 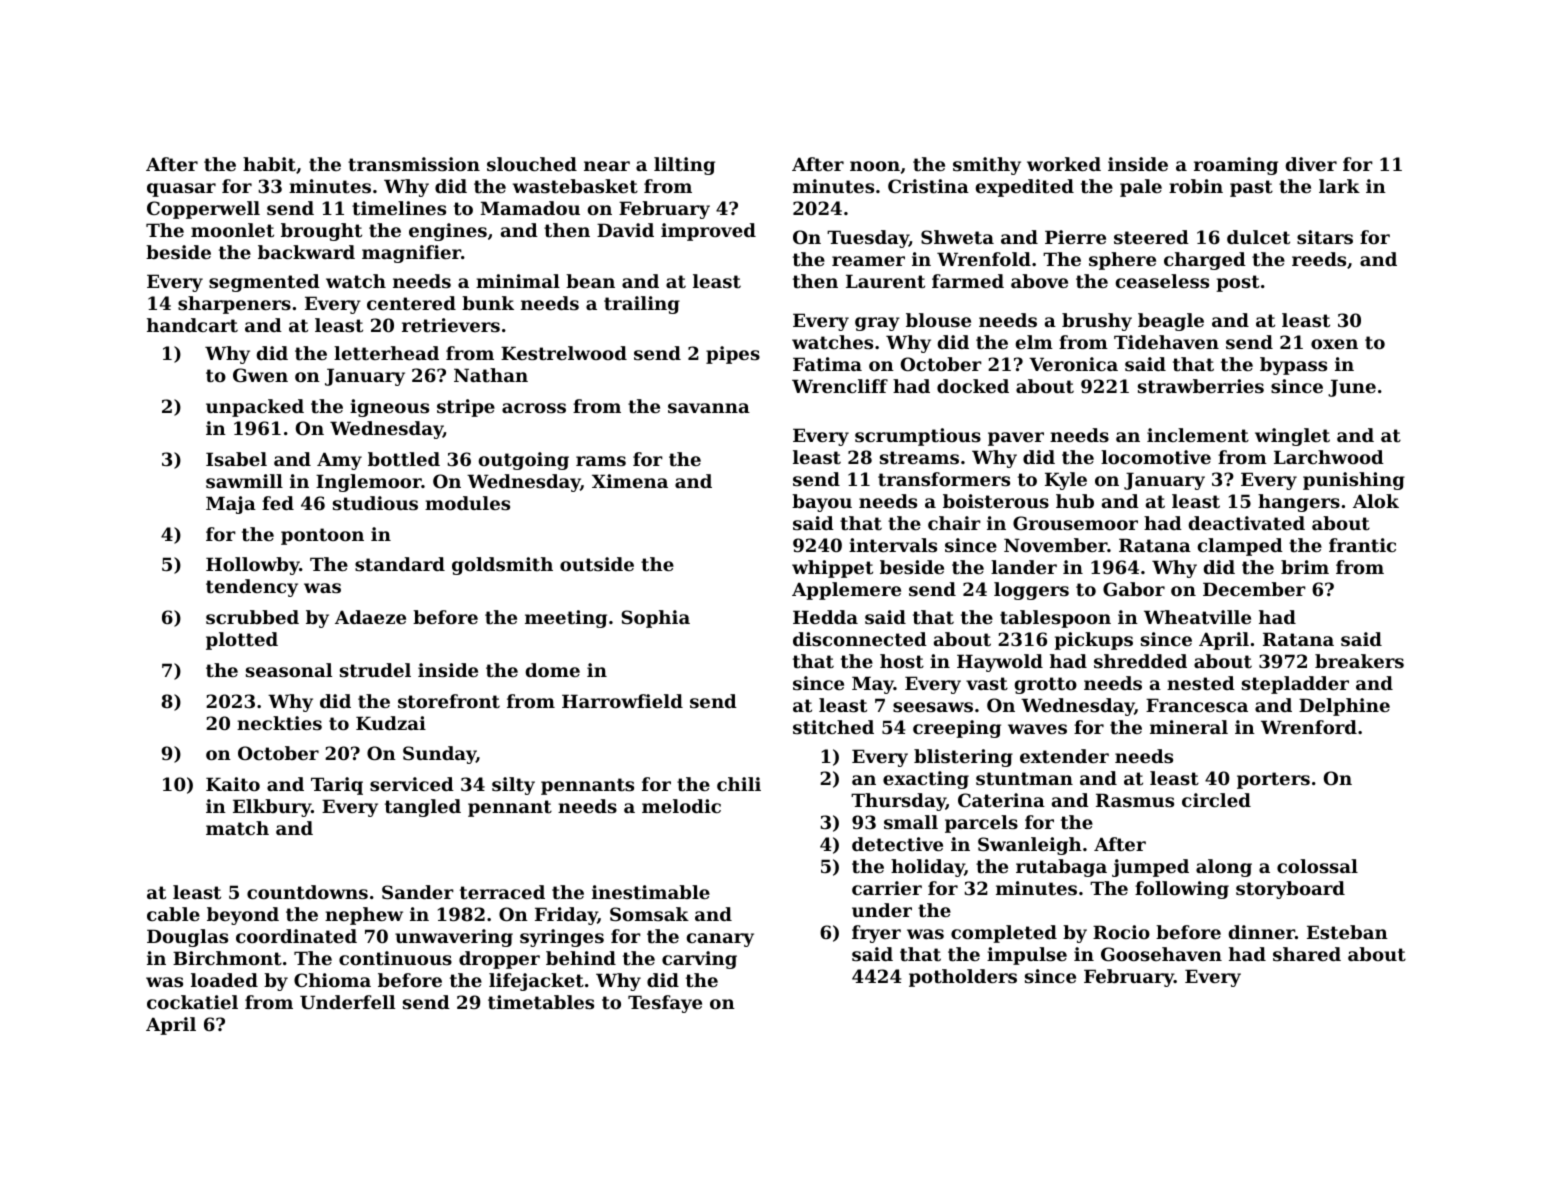 I want to click on continuous, so click(x=395, y=958).
